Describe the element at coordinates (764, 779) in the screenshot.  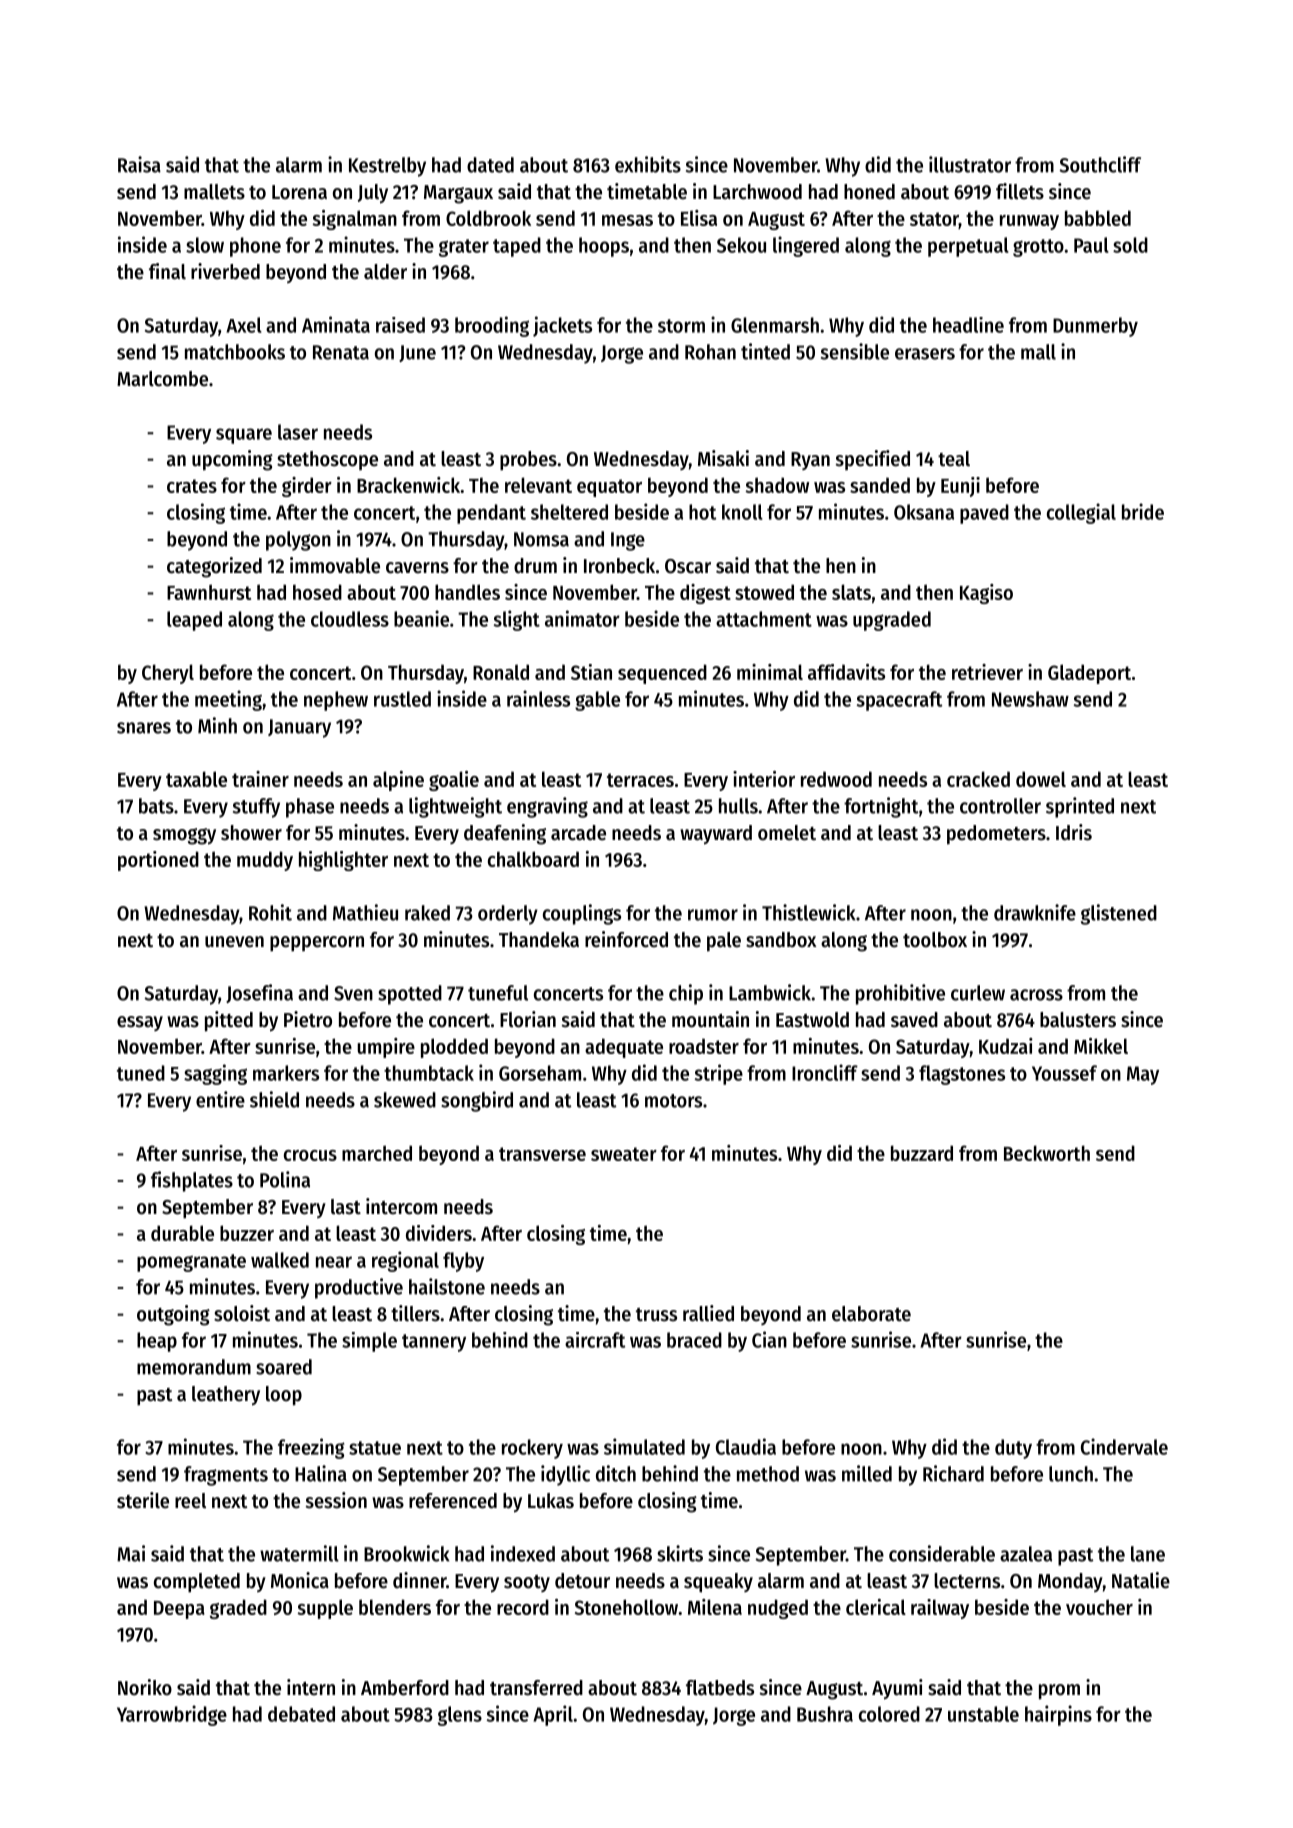
I see `interior` at that location.
